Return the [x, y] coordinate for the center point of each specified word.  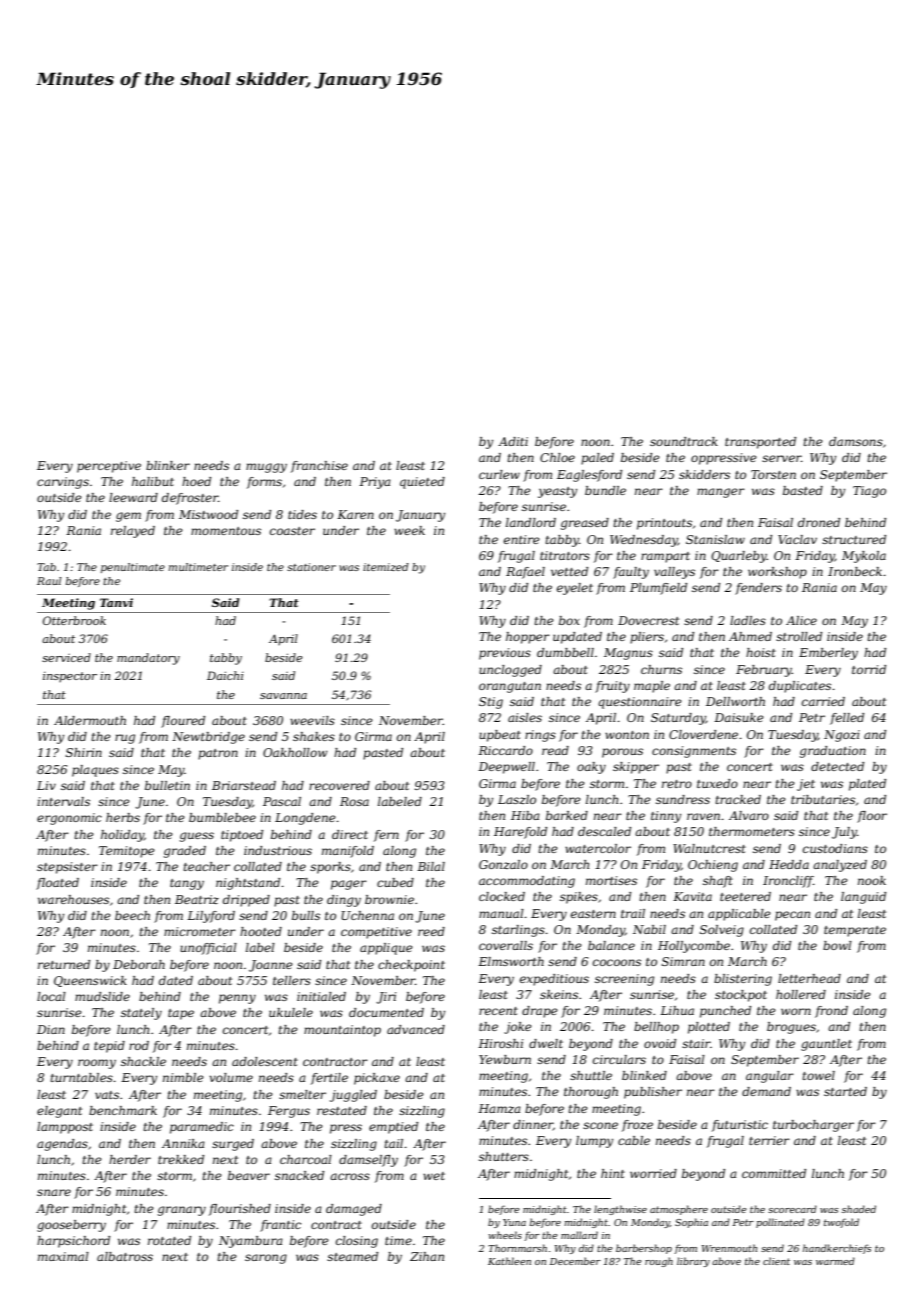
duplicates [800, 687]
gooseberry [71, 1226]
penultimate [133, 568]
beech [132, 915]
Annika [183, 1143]
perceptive [109, 467]
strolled [799, 636]
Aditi [513, 441]
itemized [386, 567]
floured [183, 722]
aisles [525, 717]
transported [760, 443]
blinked [644, 1075]
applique [386, 949]
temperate [855, 931]
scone [600, 1125]
